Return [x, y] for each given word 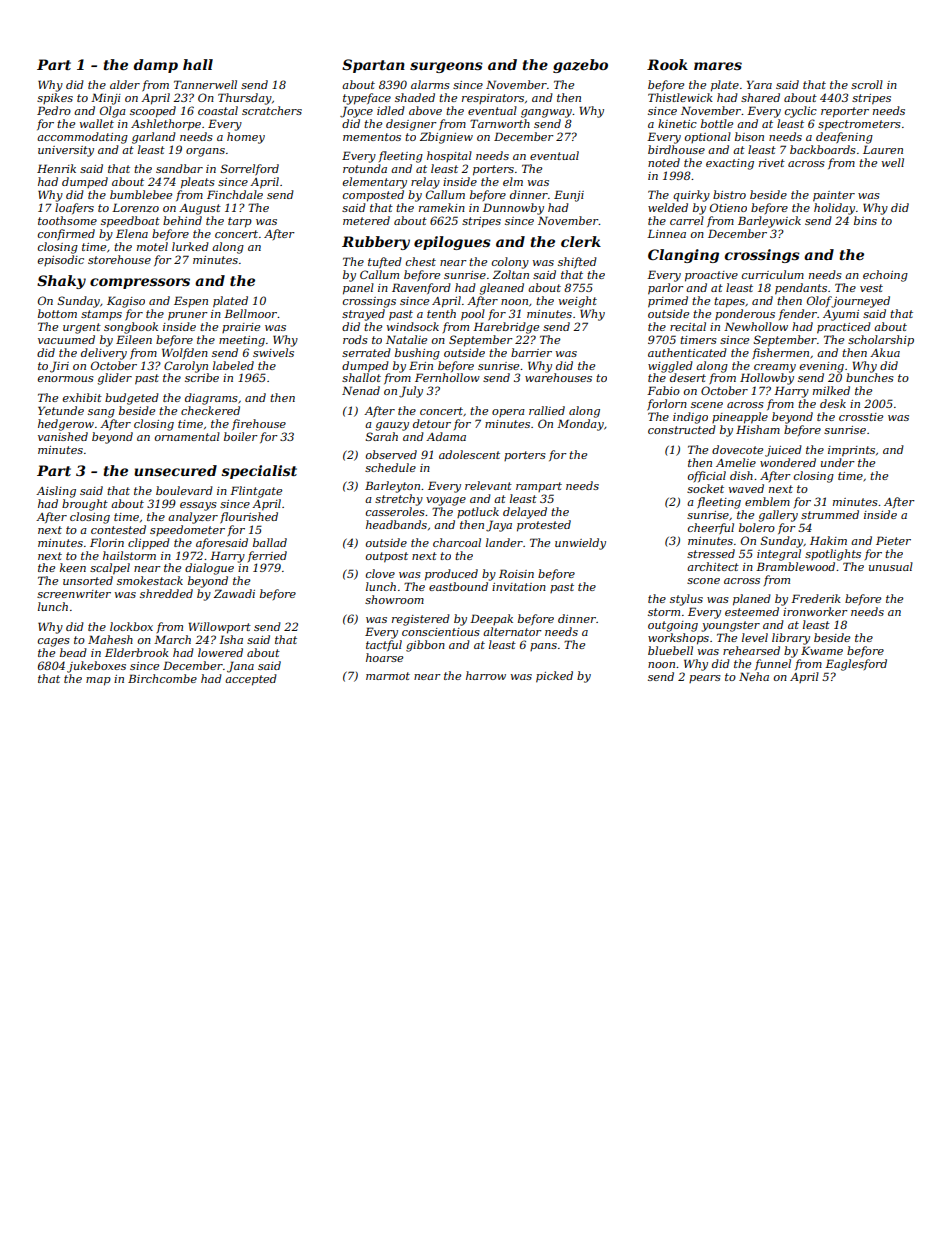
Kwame [822, 650]
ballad [270, 542]
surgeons [446, 67]
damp [155, 66]
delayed [525, 513]
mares [718, 66]
